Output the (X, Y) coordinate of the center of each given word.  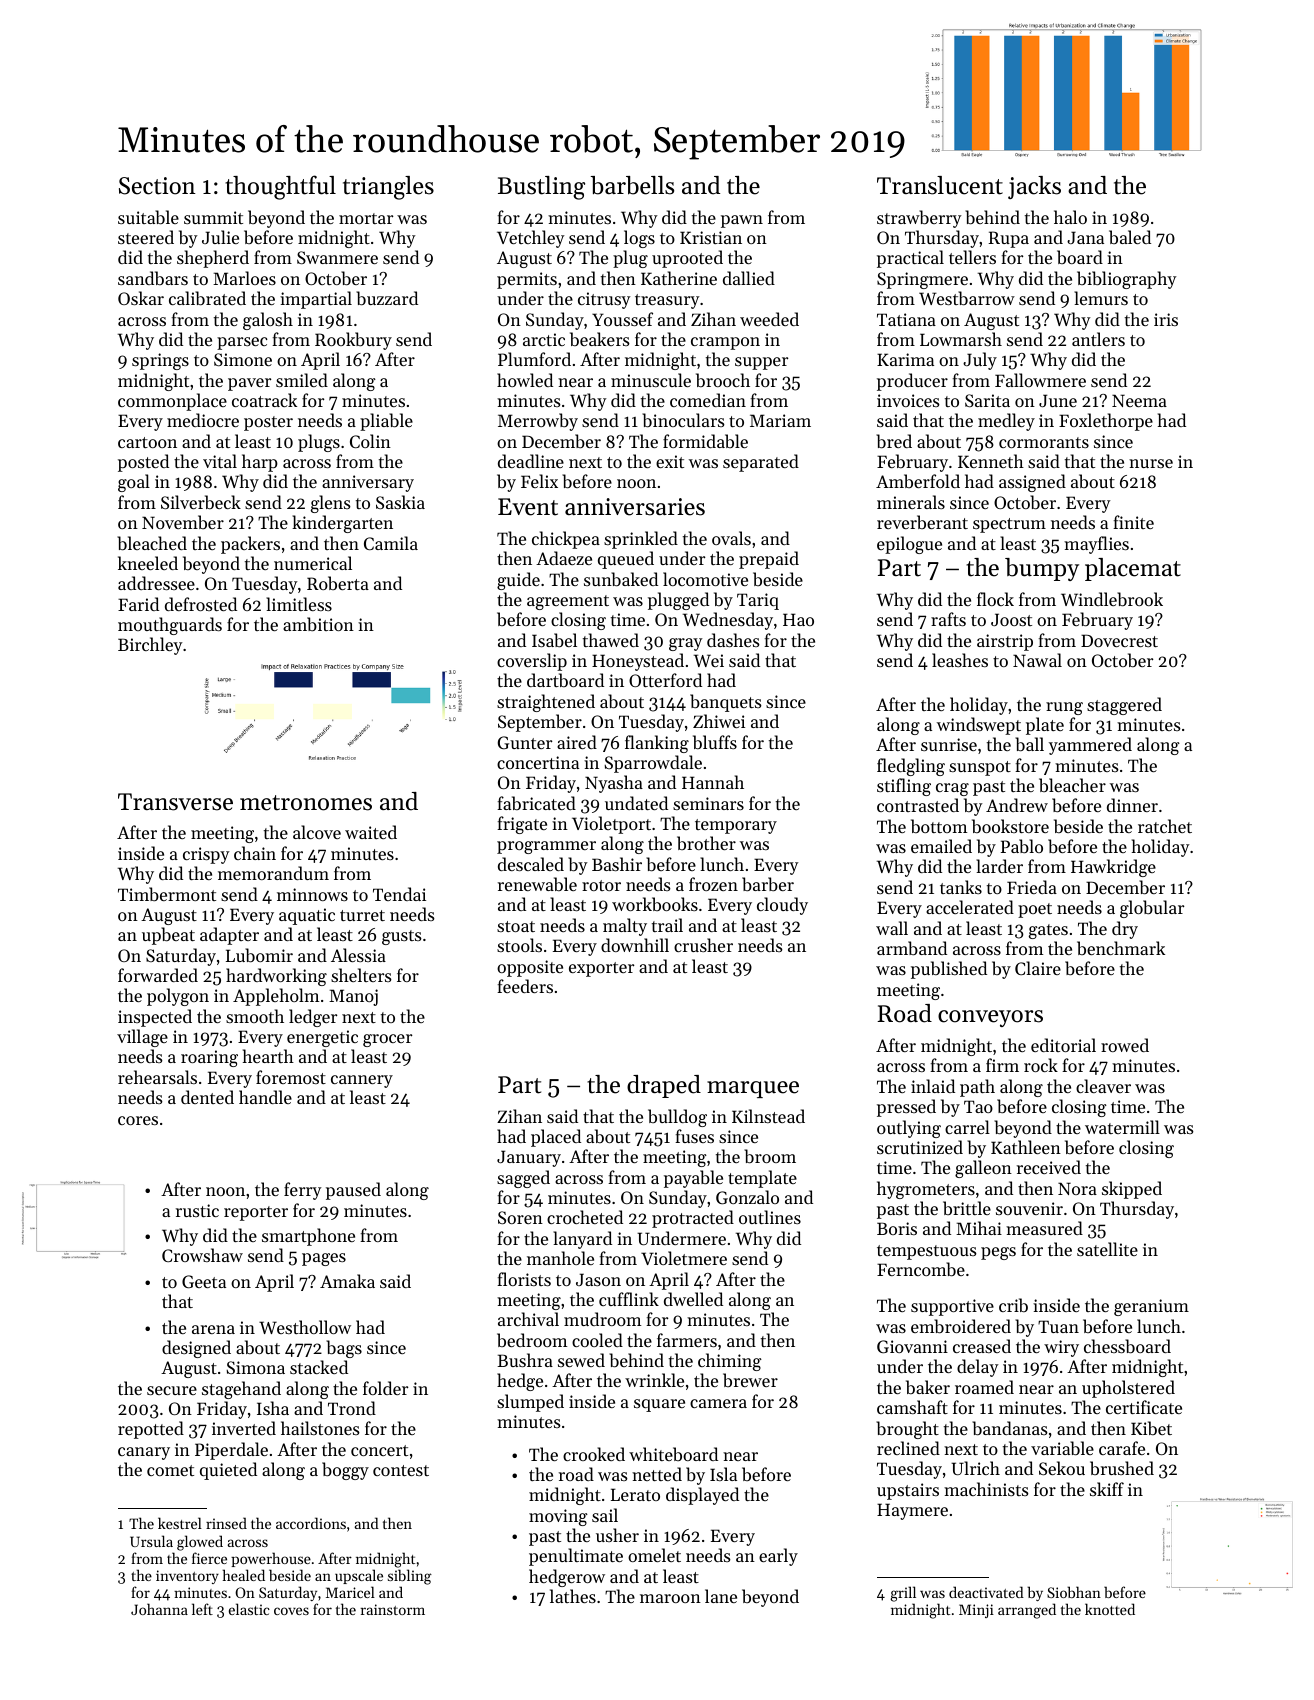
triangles (388, 188)
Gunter (525, 742)
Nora (1077, 1188)
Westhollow (305, 1327)
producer (912, 382)
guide (518, 581)
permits (527, 280)
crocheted (585, 1217)
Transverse (175, 802)
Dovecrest (1119, 640)
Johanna (159, 1609)
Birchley (150, 646)
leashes (960, 660)
